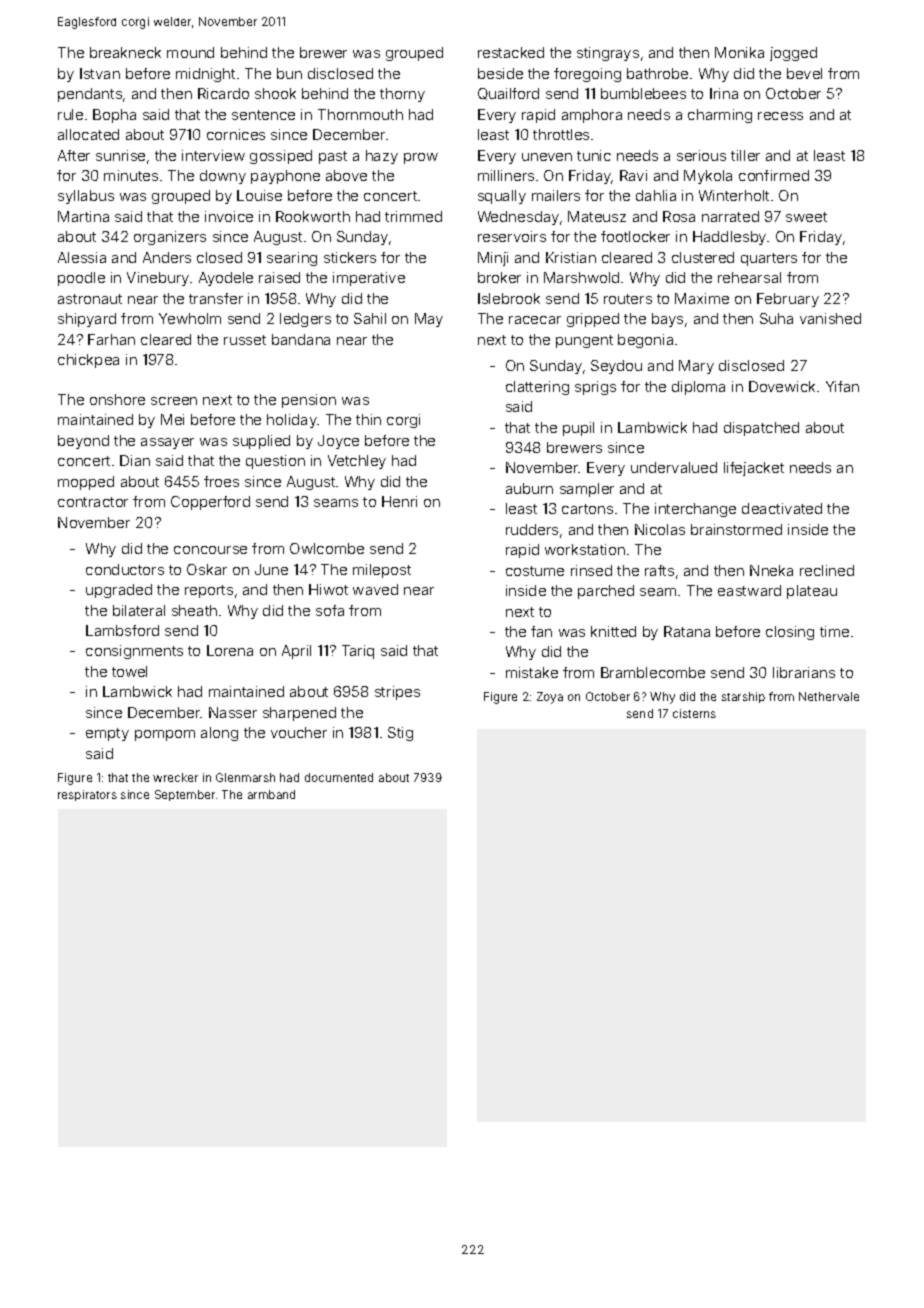  Describe the element at coordinates (694, 713) in the screenshot. I see `cisterns` at that location.
